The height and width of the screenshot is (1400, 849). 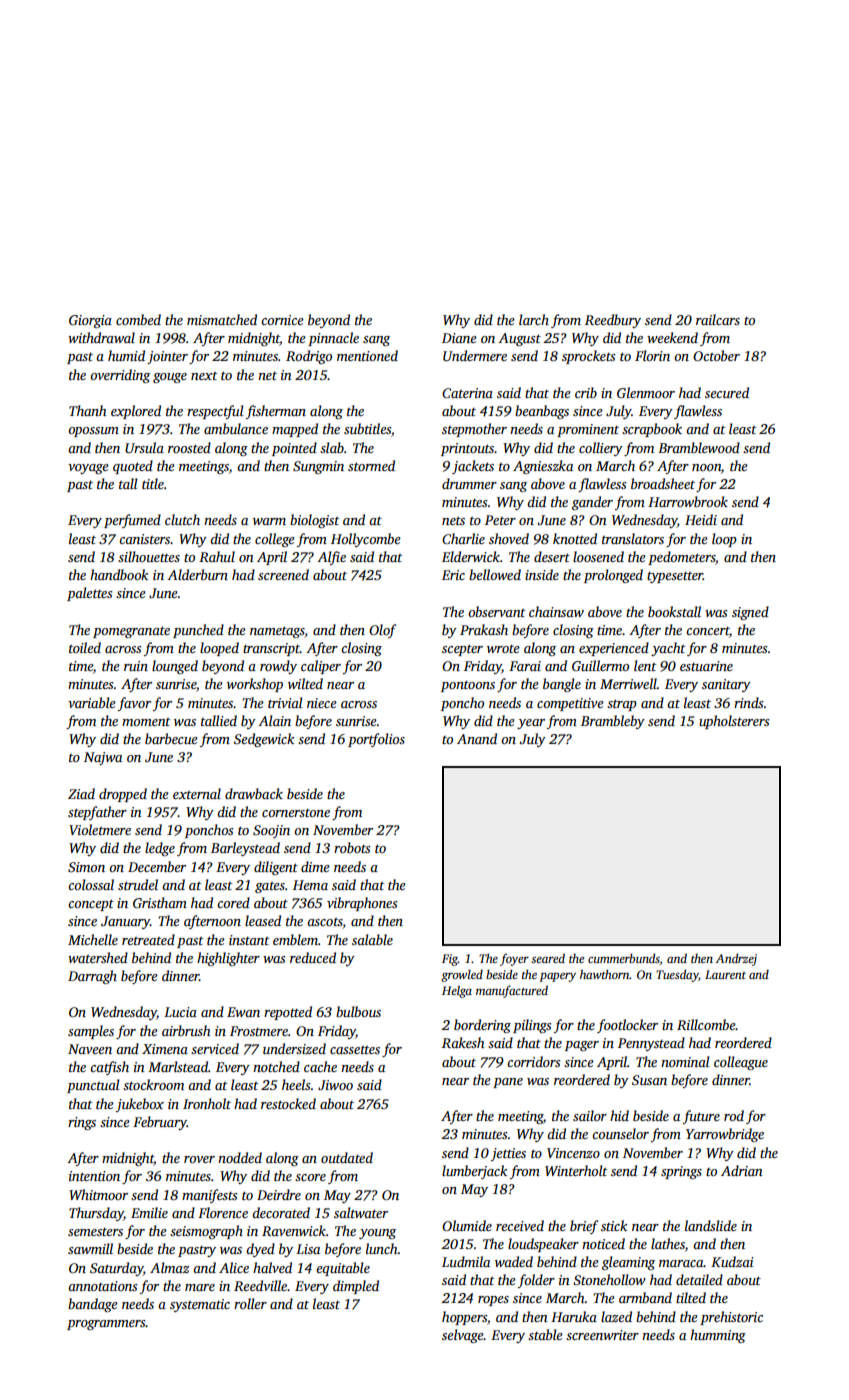 What do you see at coordinates (206, 1232) in the screenshot?
I see `seismograph` at bounding box center [206, 1232].
